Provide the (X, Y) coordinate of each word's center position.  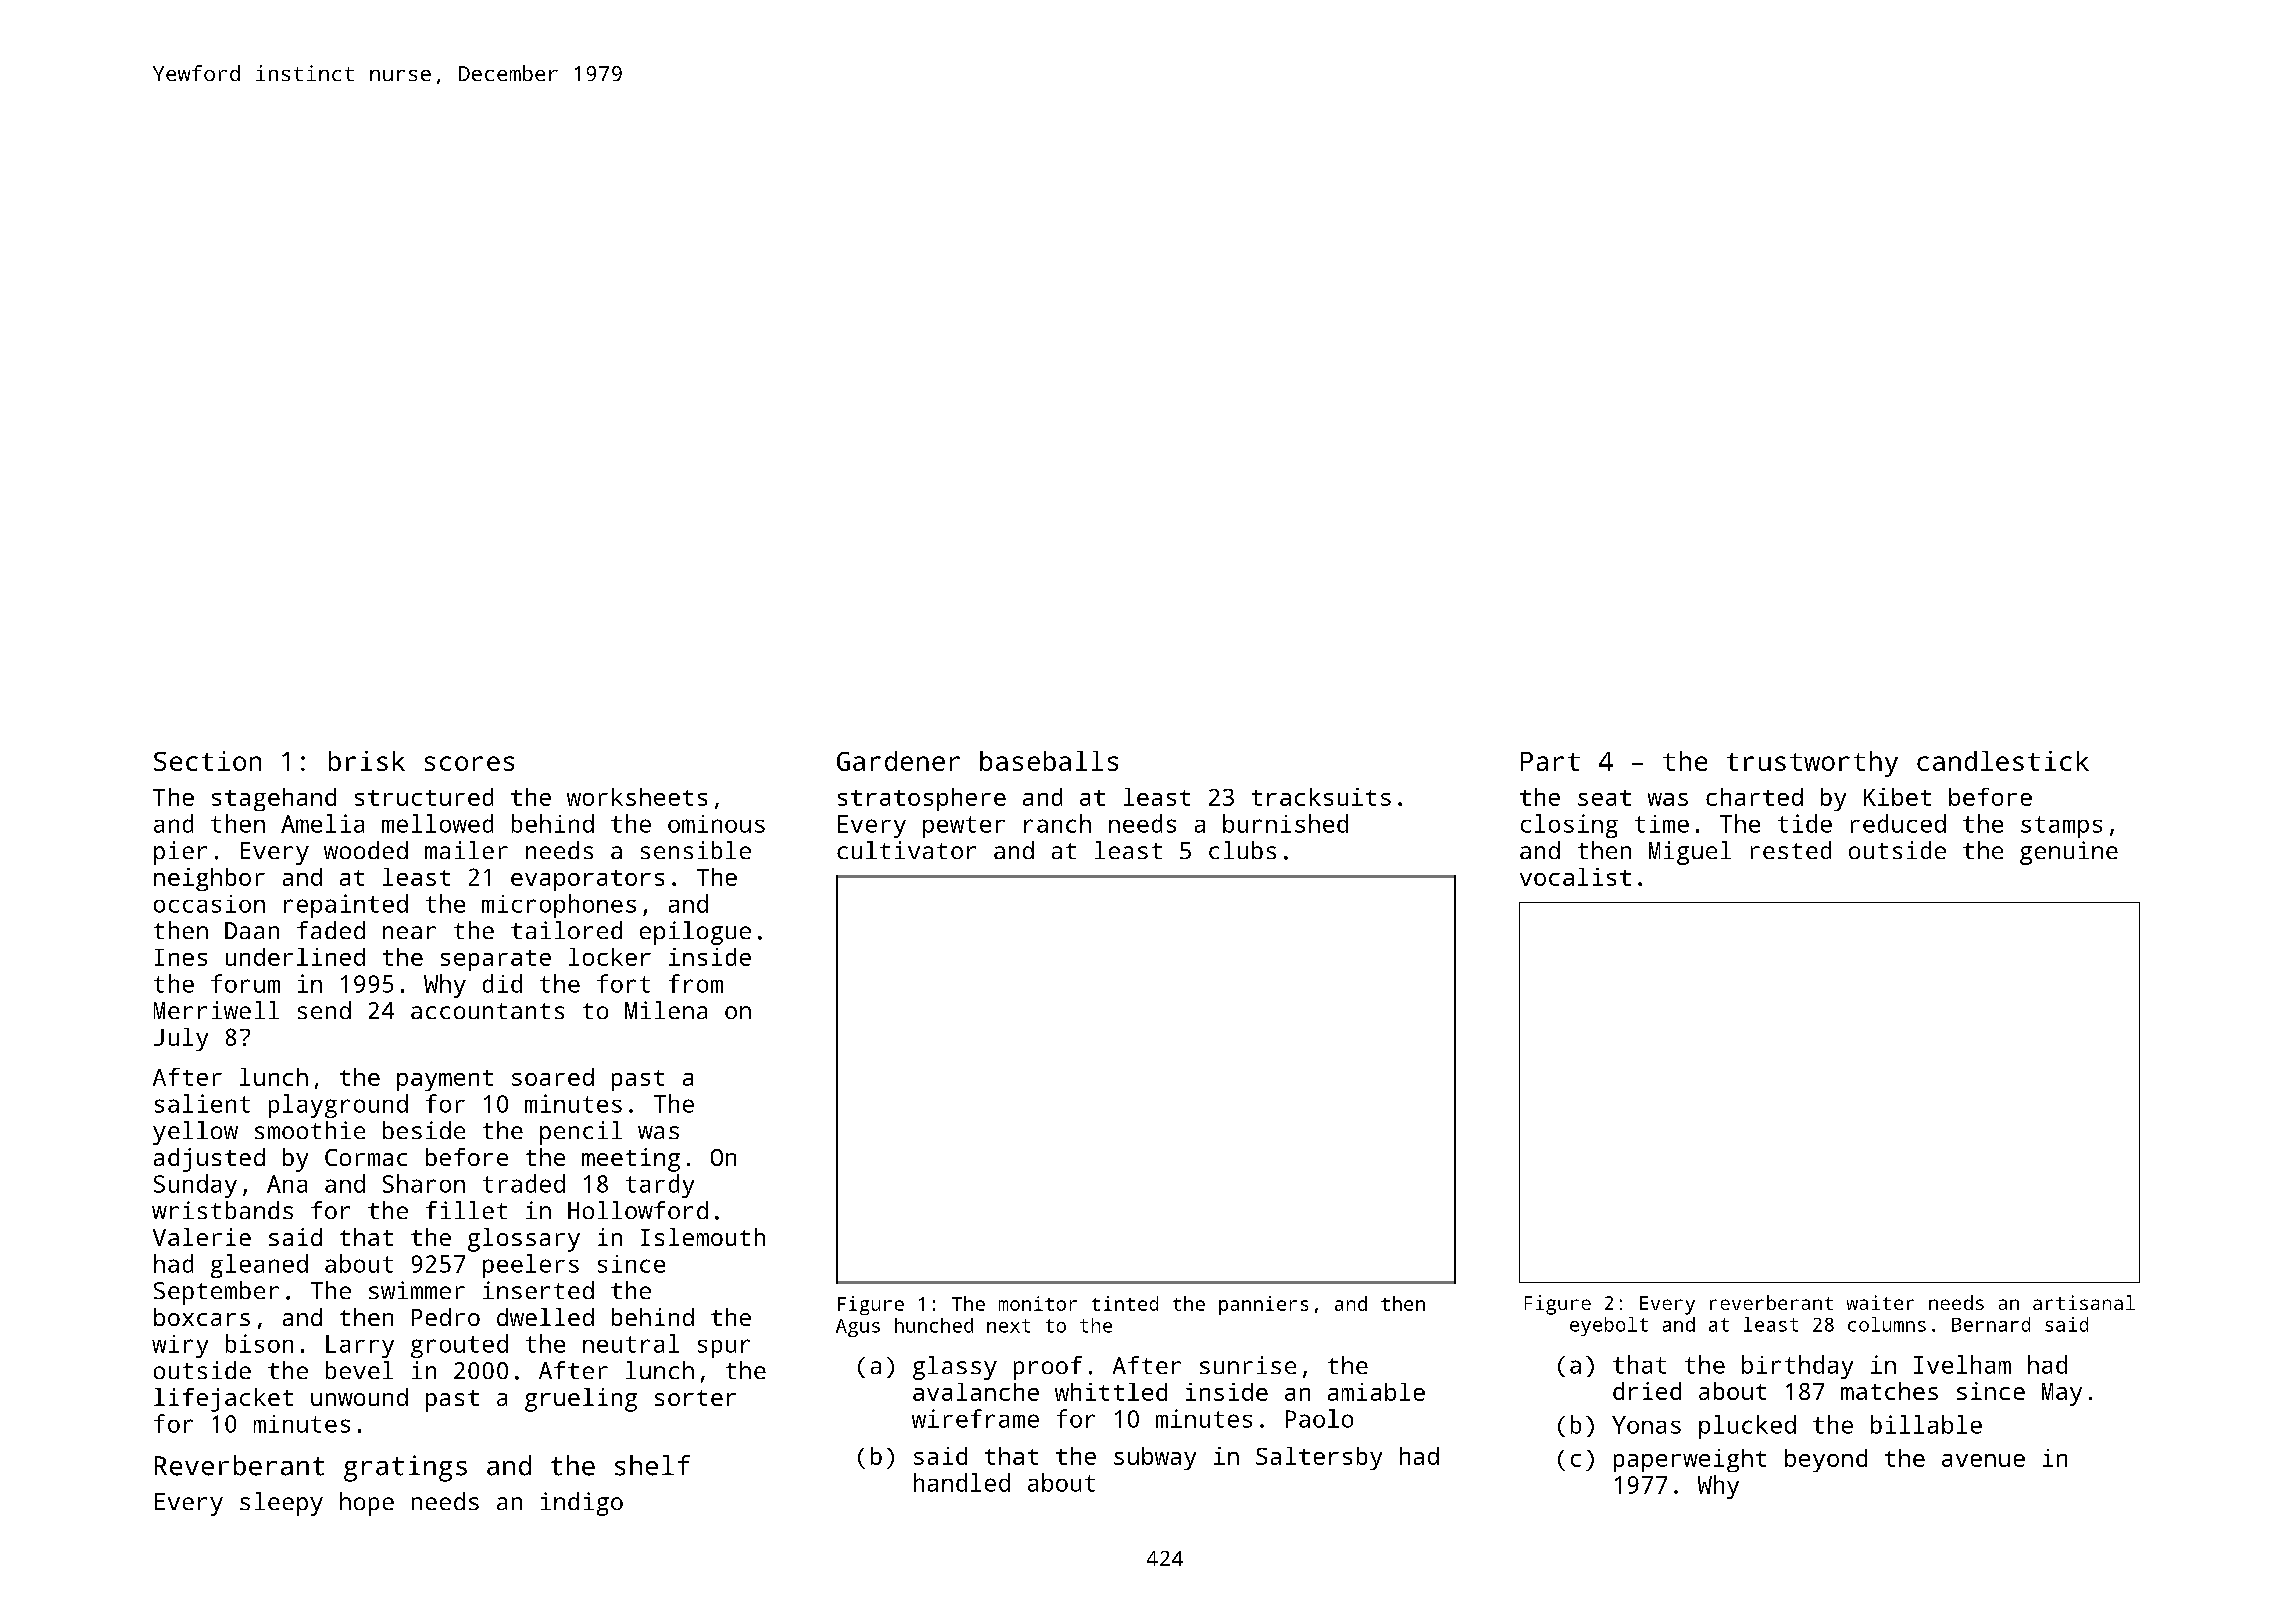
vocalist (1575, 877)
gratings (405, 1468)
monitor (1038, 1303)
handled (962, 1482)
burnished (1285, 823)
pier (180, 853)
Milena (666, 1010)
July (181, 1039)
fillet (466, 1210)
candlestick (2003, 761)
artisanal (2084, 1302)
